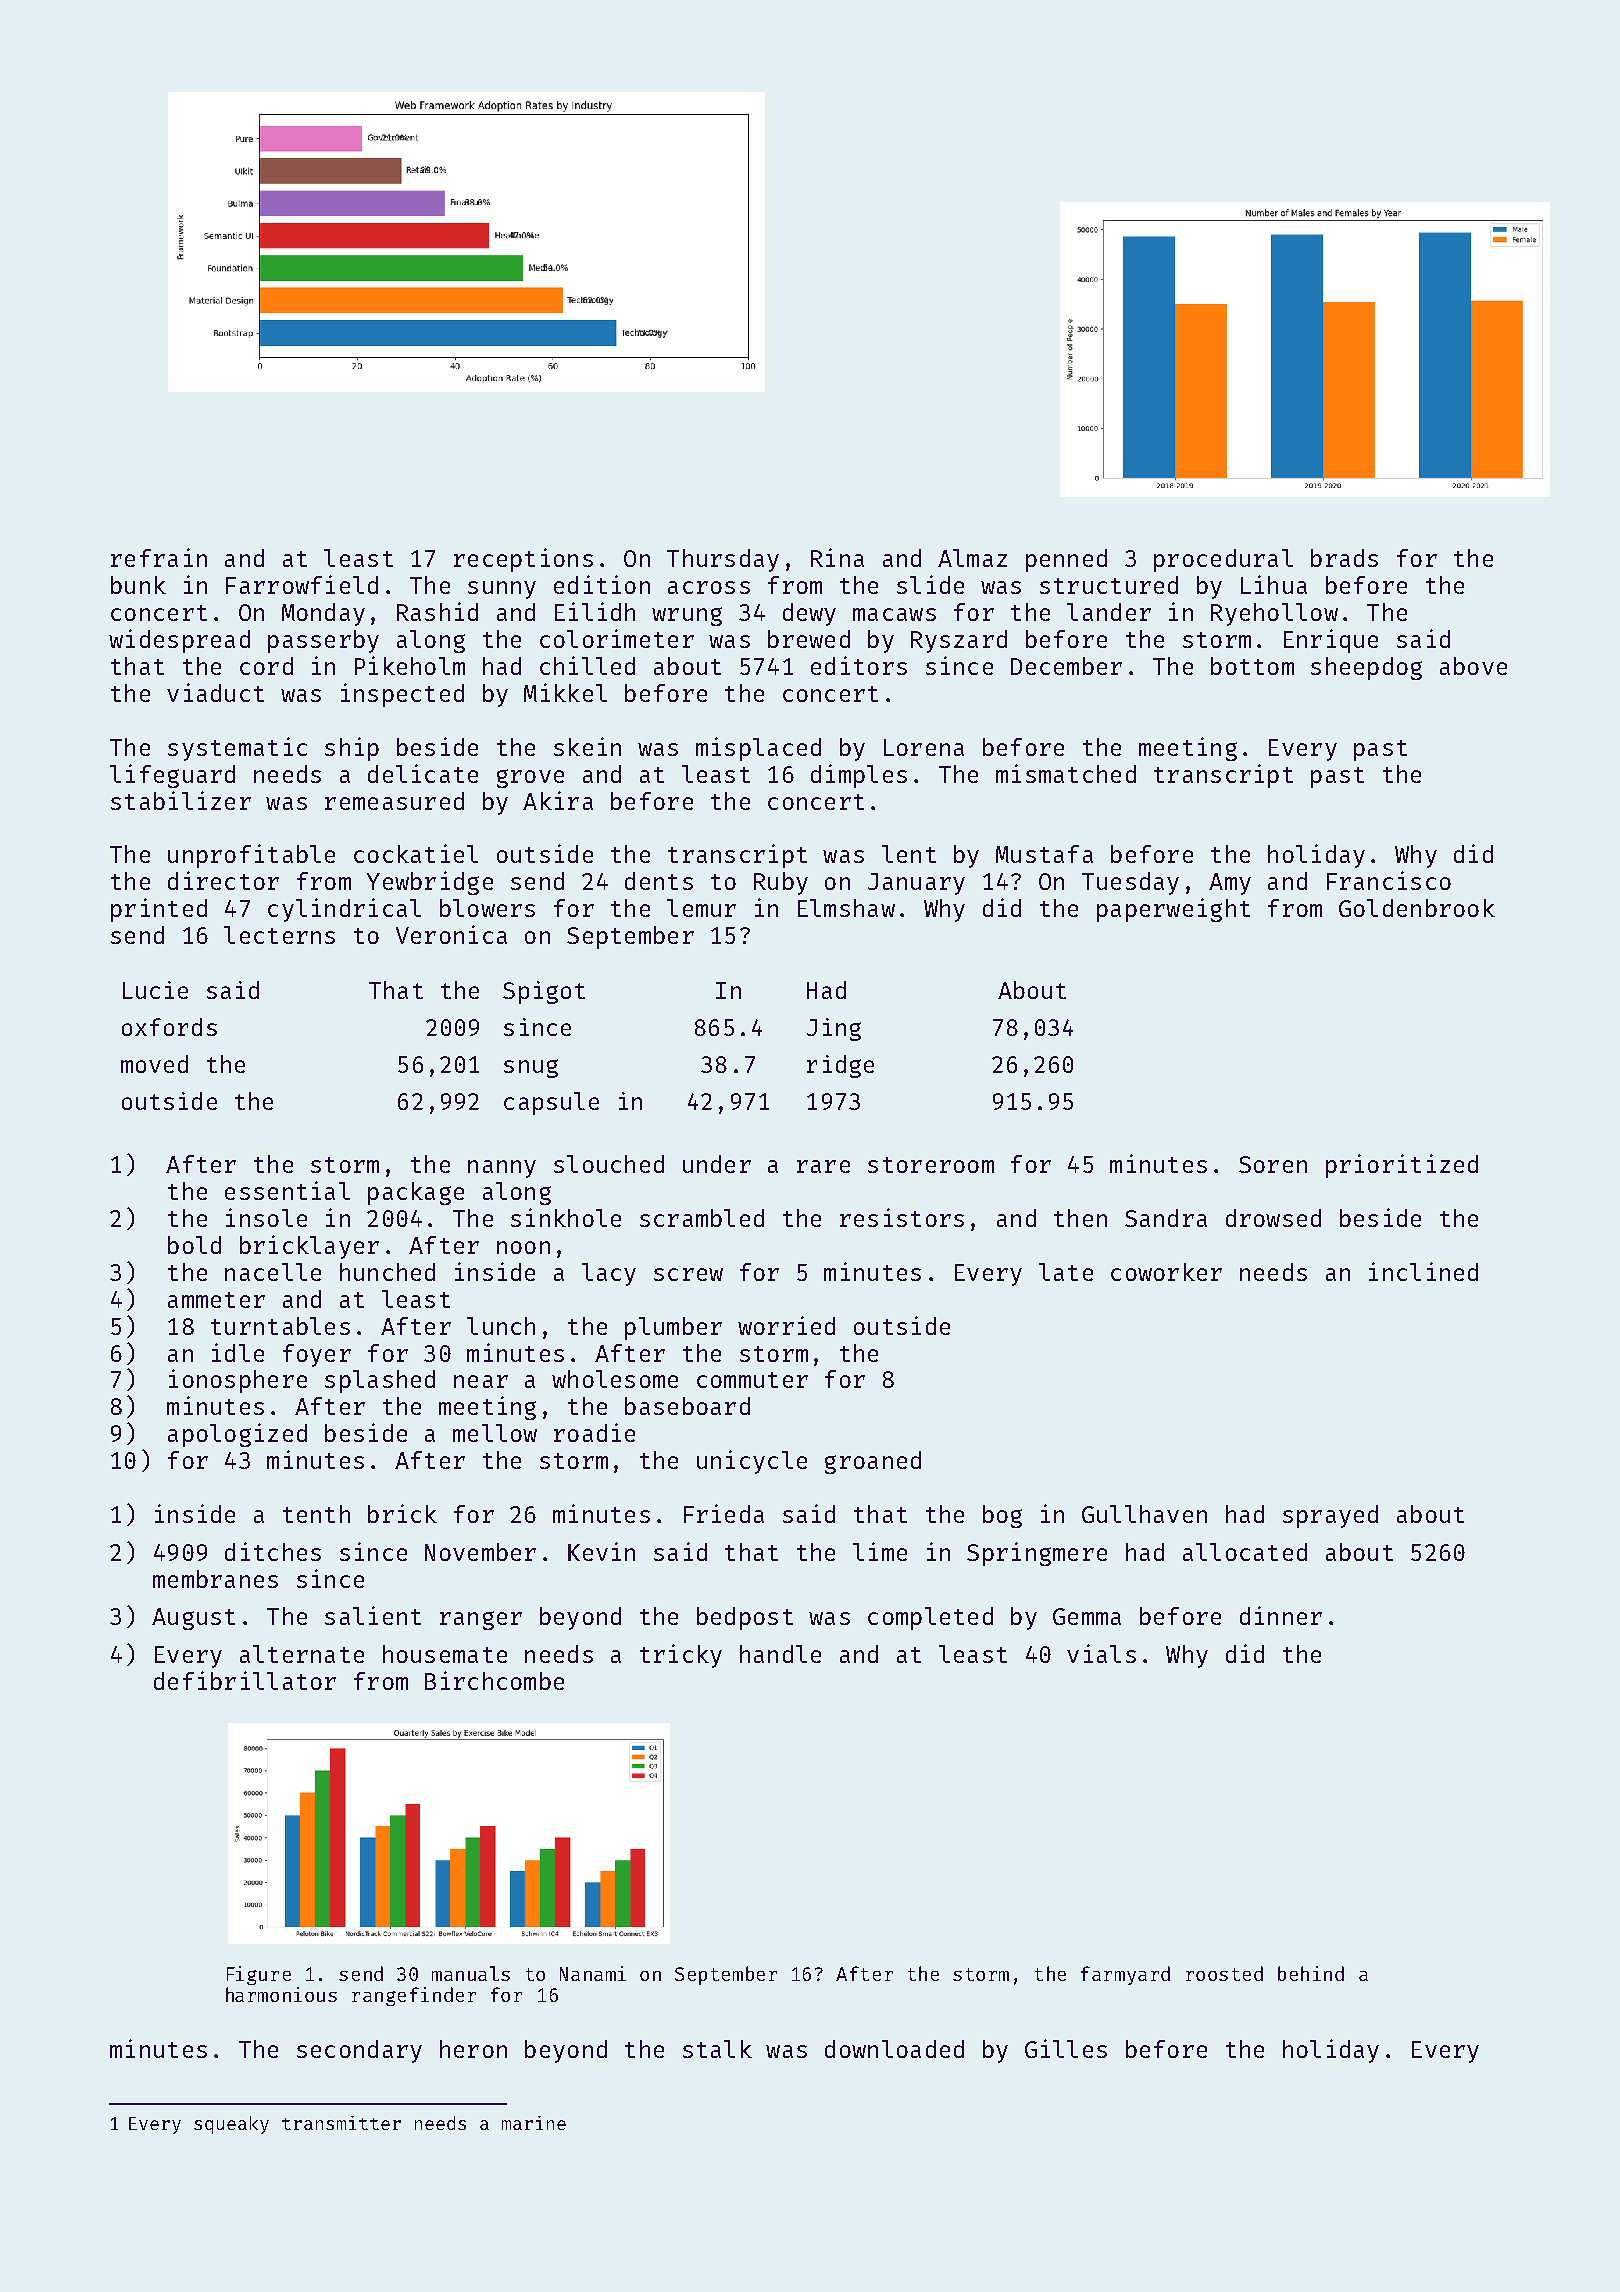  What do you see at coordinates (1166, 1272) in the screenshot?
I see `coworker` at bounding box center [1166, 1272].
